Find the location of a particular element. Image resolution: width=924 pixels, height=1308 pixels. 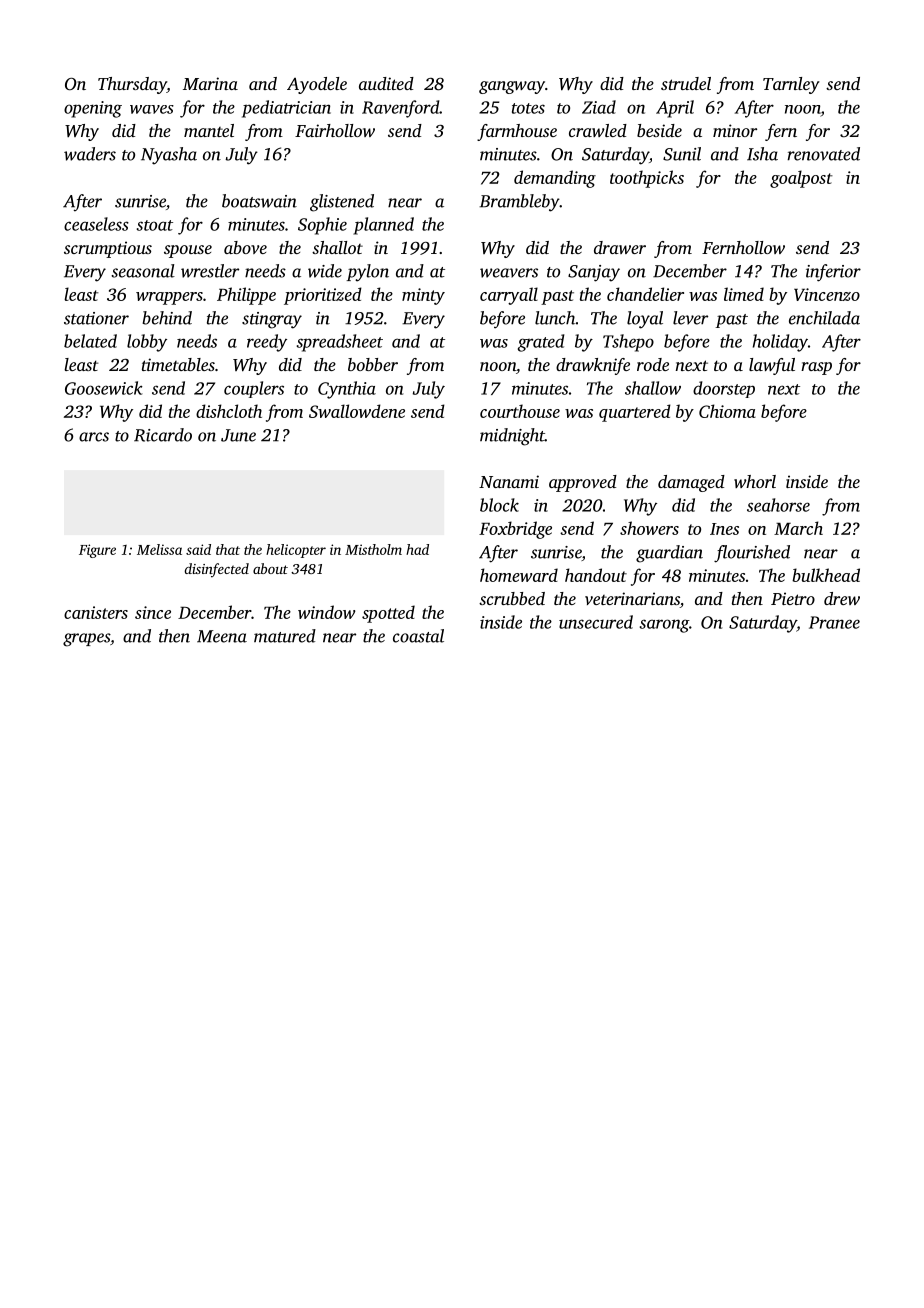

demanding is located at coordinates (555, 179).
